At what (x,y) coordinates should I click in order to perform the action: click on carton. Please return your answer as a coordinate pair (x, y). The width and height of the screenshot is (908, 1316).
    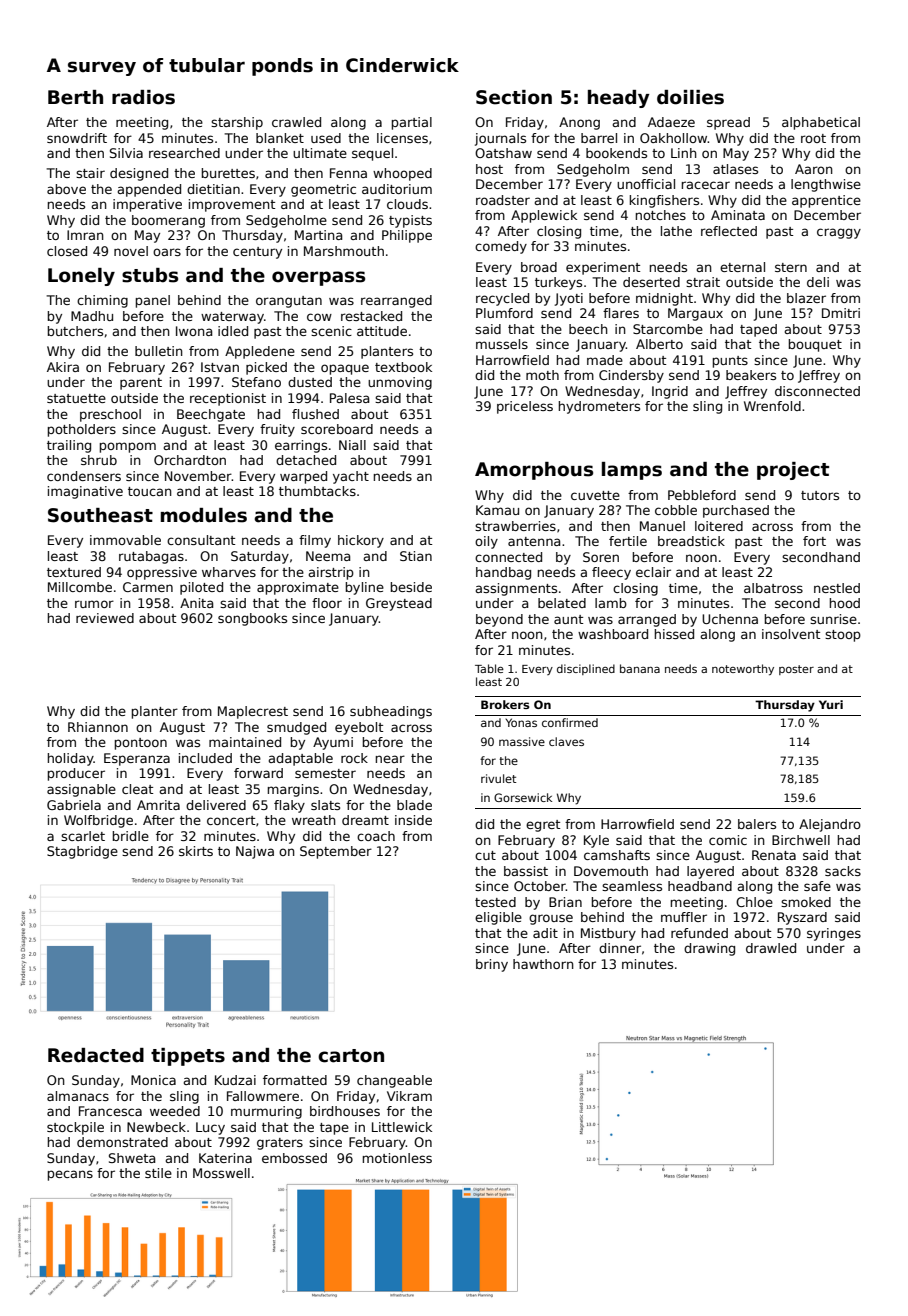
    Looking at the image, I should click on (351, 1056).
